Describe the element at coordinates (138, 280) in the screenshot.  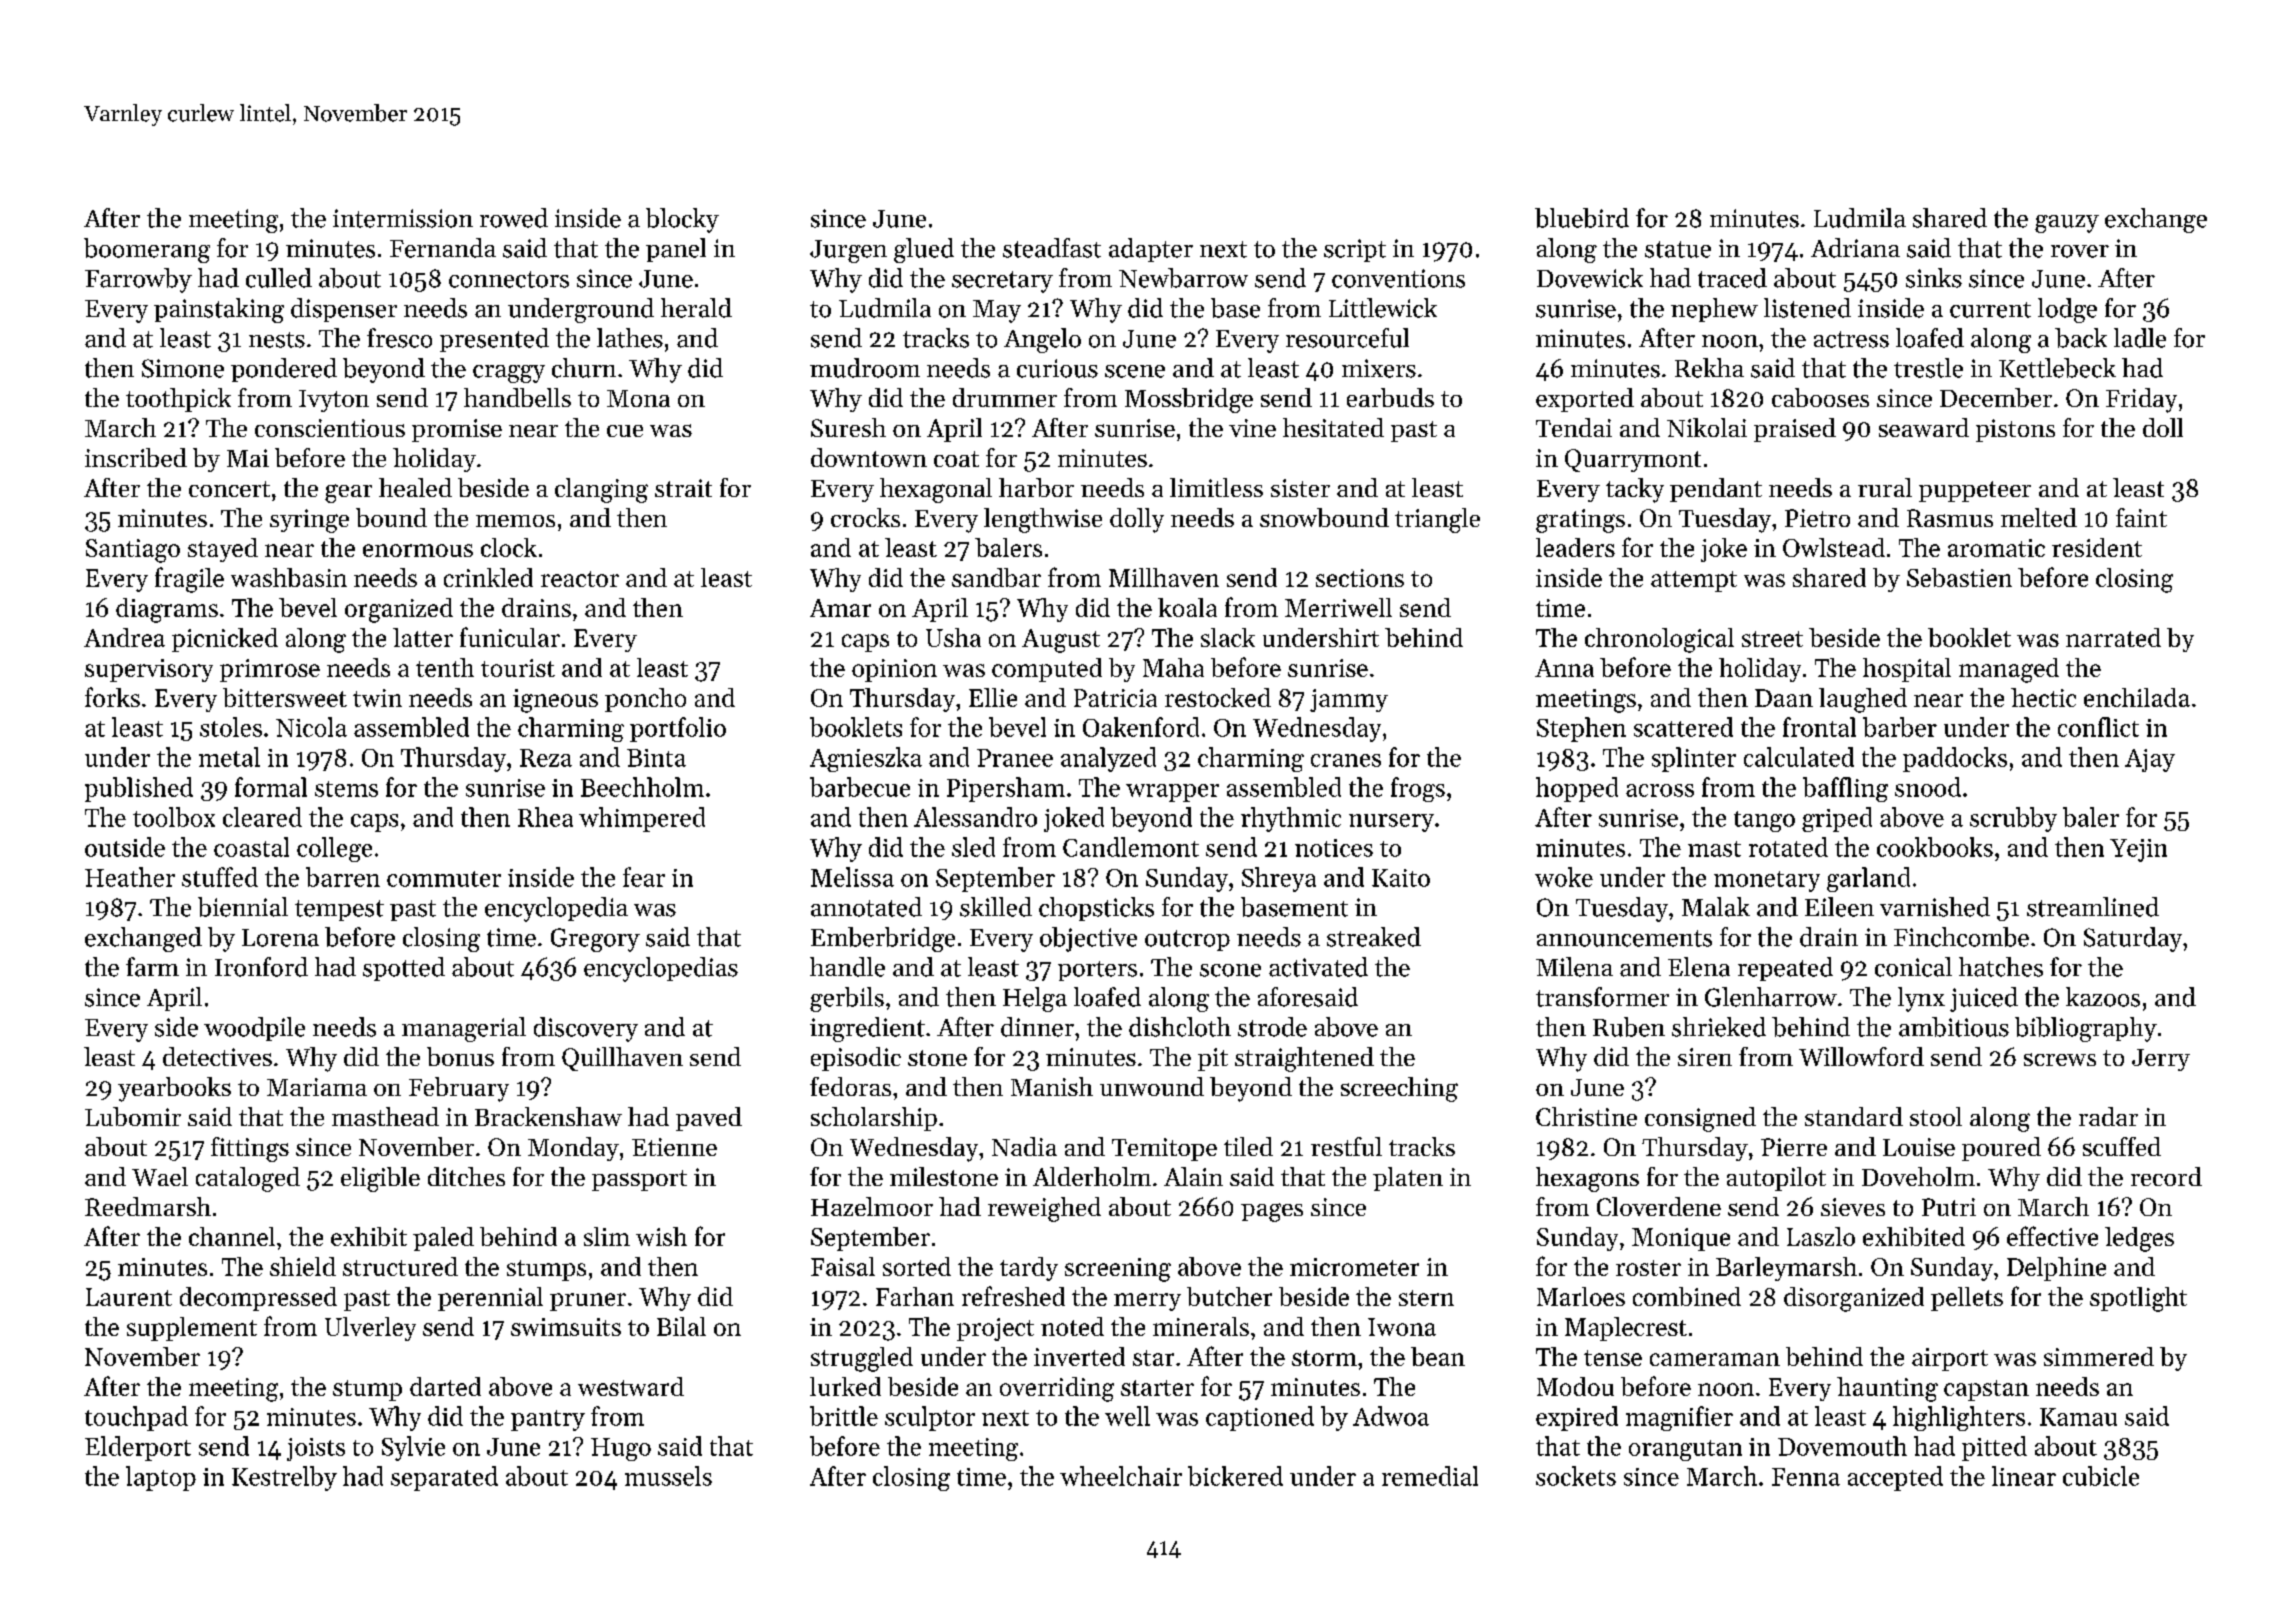
I see `Farrowby` at that location.
